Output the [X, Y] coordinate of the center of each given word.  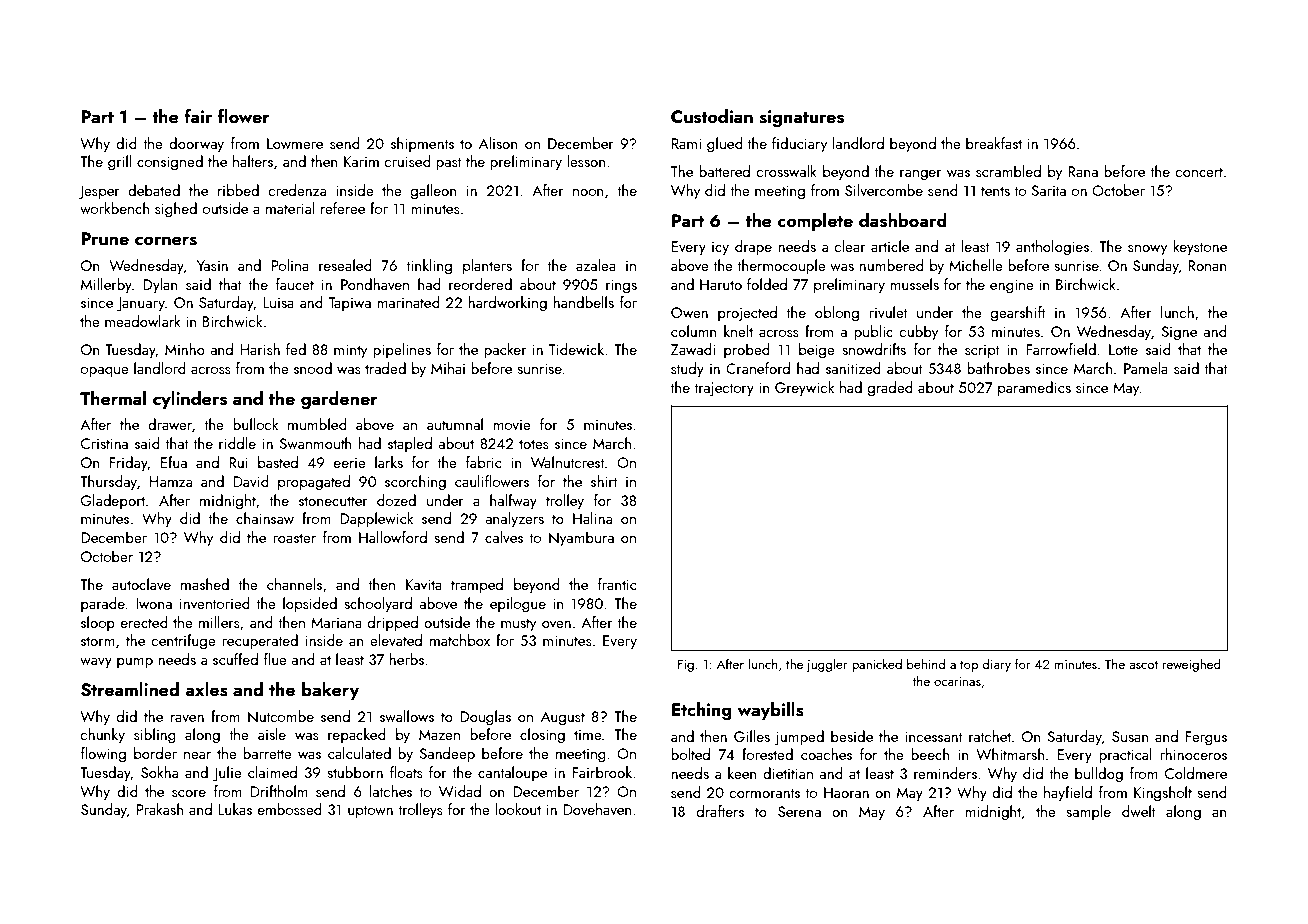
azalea [596, 265]
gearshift [1018, 314]
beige [817, 351]
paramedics [1034, 388]
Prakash [160, 809]
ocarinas [957, 681]
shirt [604, 481]
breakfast [994, 143]
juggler [827, 665]
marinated [408, 302]
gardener [339, 400]
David [251, 481]
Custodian [712, 116]
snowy [1147, 250]
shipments [422, 144]
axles [206, 689]
